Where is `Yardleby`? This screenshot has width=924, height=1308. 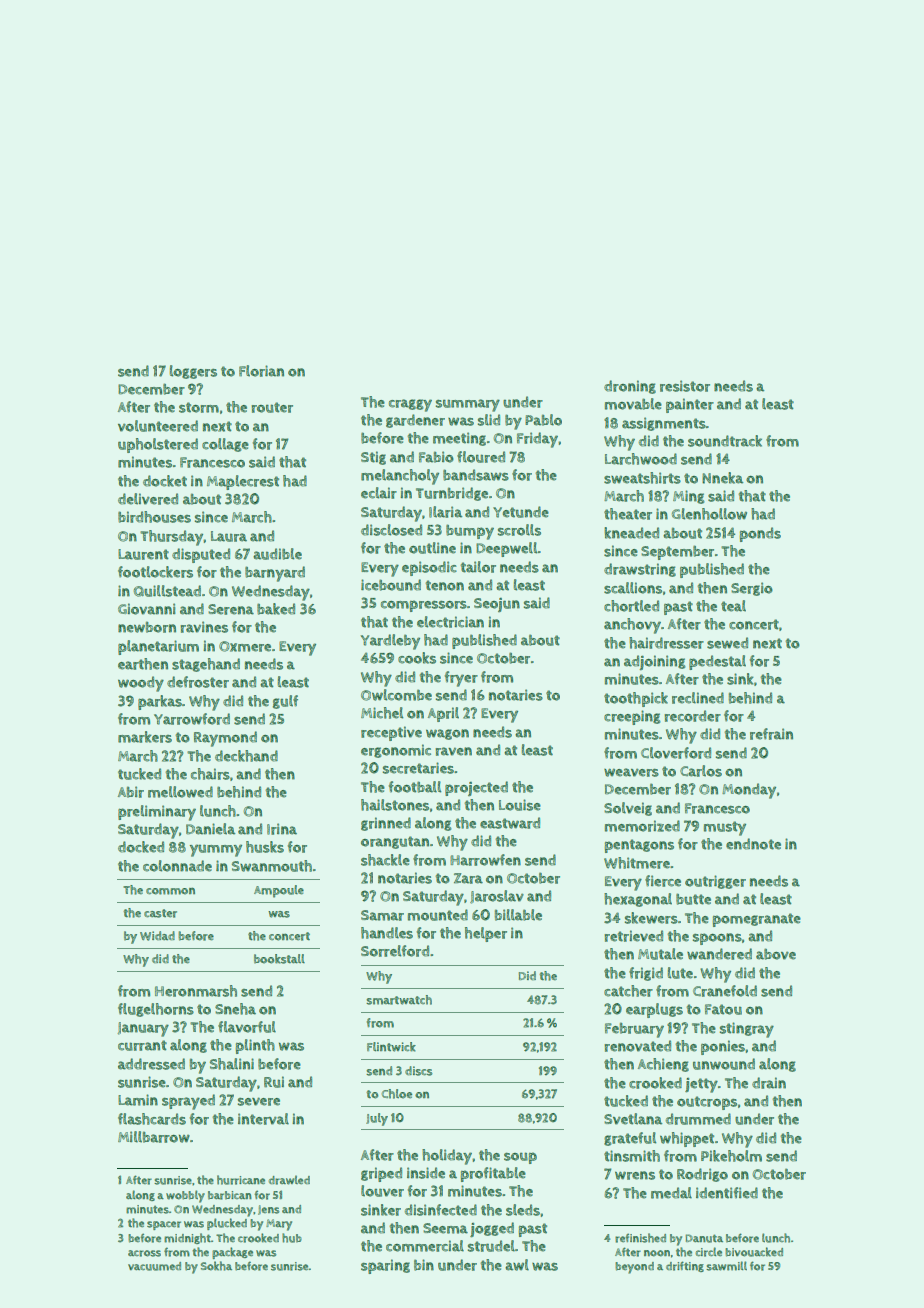 Yardleby is located at coordinates (390, 642).
